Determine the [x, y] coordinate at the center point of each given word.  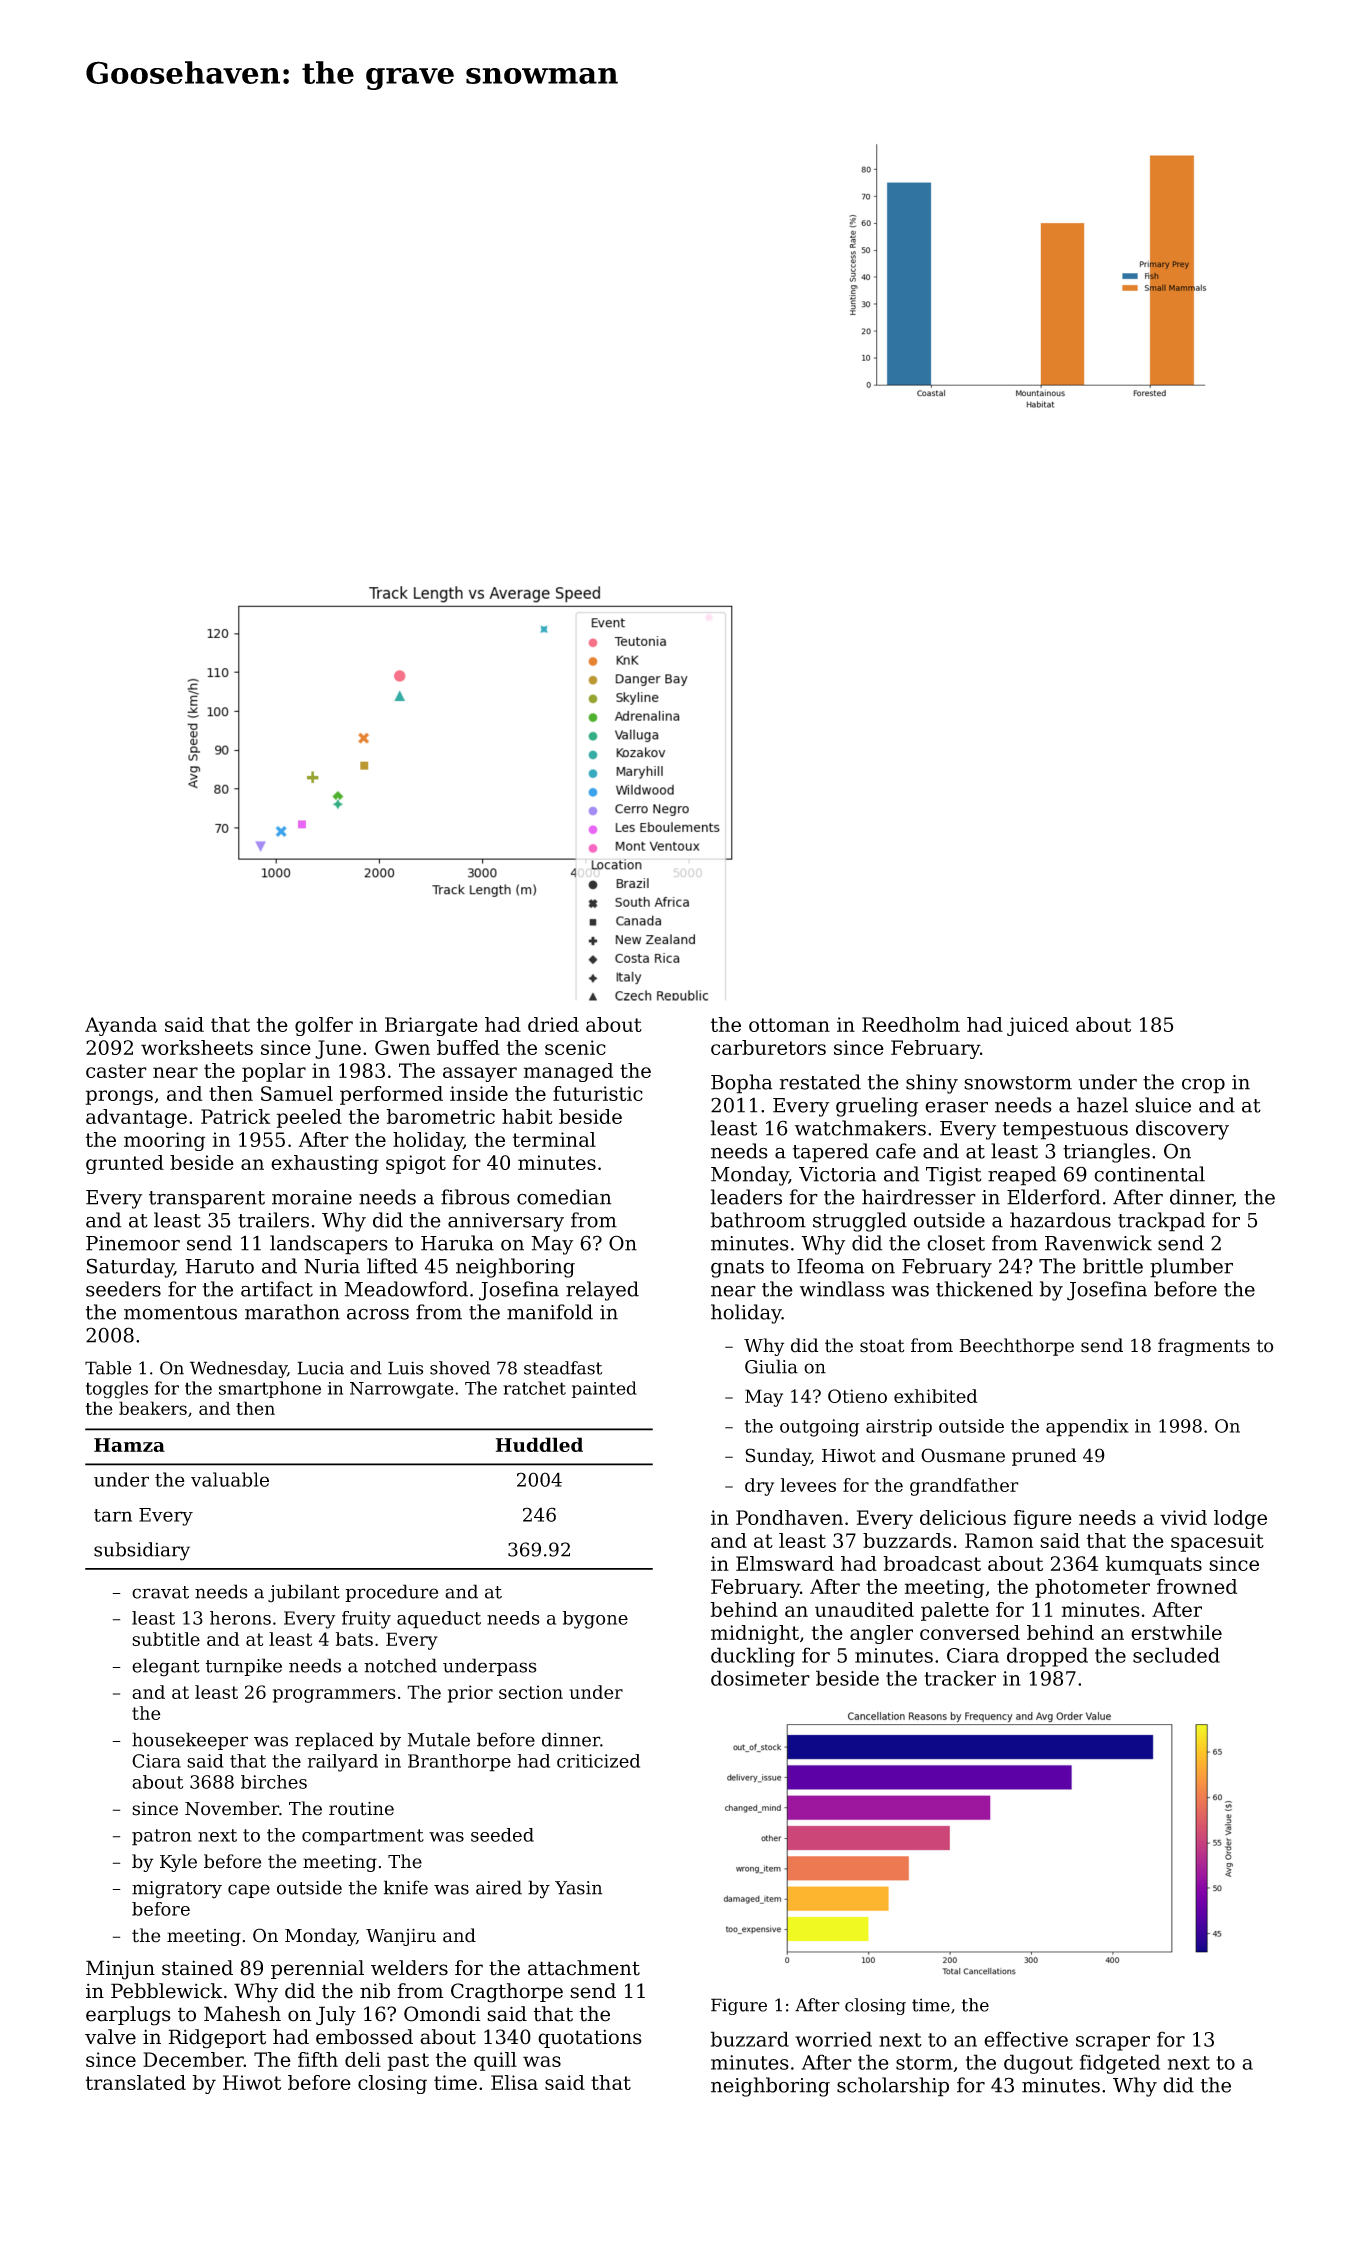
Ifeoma [830, 1266]
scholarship [893, 2087]
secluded [1176, 1655]
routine [361, 1809]
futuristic [598, 1093]
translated [136, 2082]
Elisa [514, 2082]
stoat [882, 1346]
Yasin [578, 1888]
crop [1203, 1086]
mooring [164, 1141]
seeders [123, 1289]
